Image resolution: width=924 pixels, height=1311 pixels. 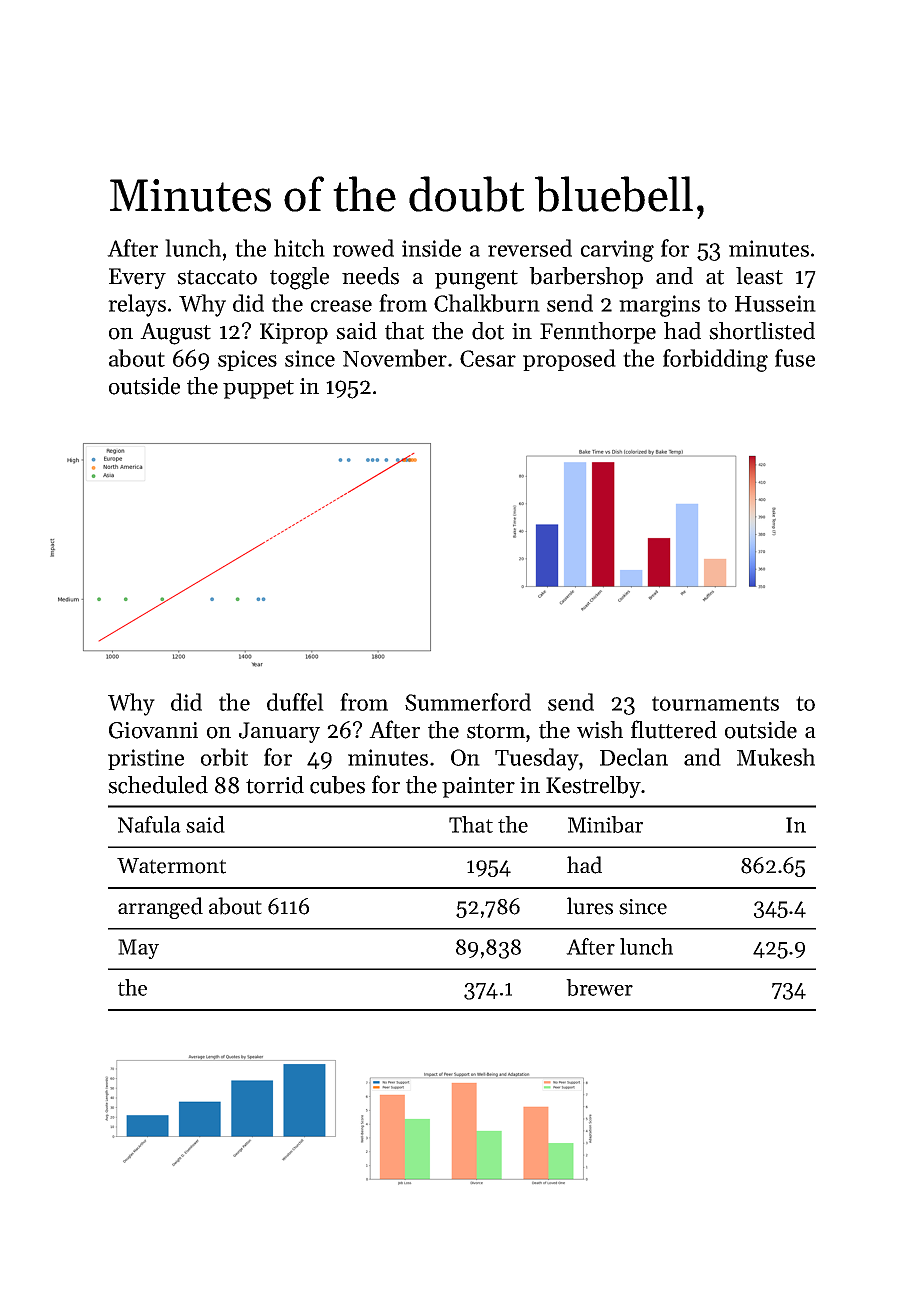 I want to click on carving, so click(x=617, y=251).
